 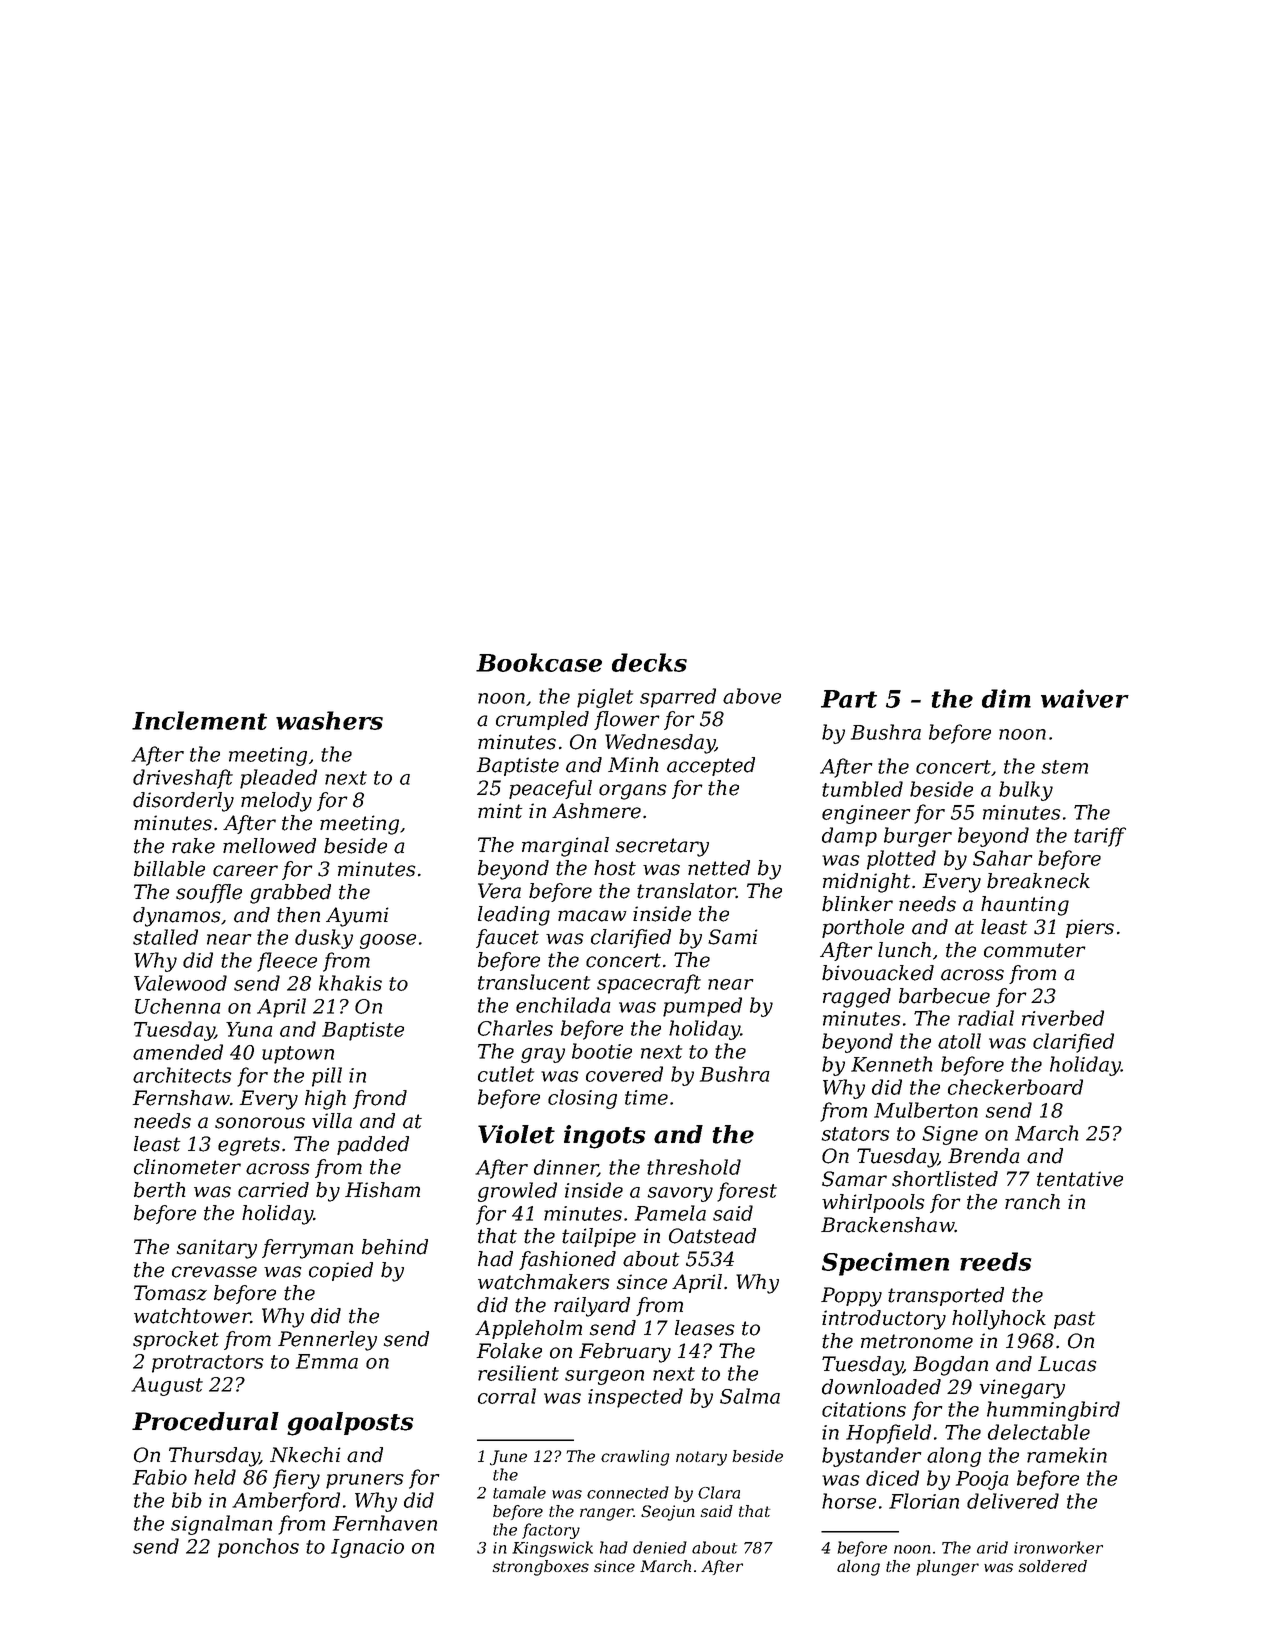 What do you see at coordinates (550, 789) in the screenshot?
I see `peaceful` at bounding box center [550, 789].
